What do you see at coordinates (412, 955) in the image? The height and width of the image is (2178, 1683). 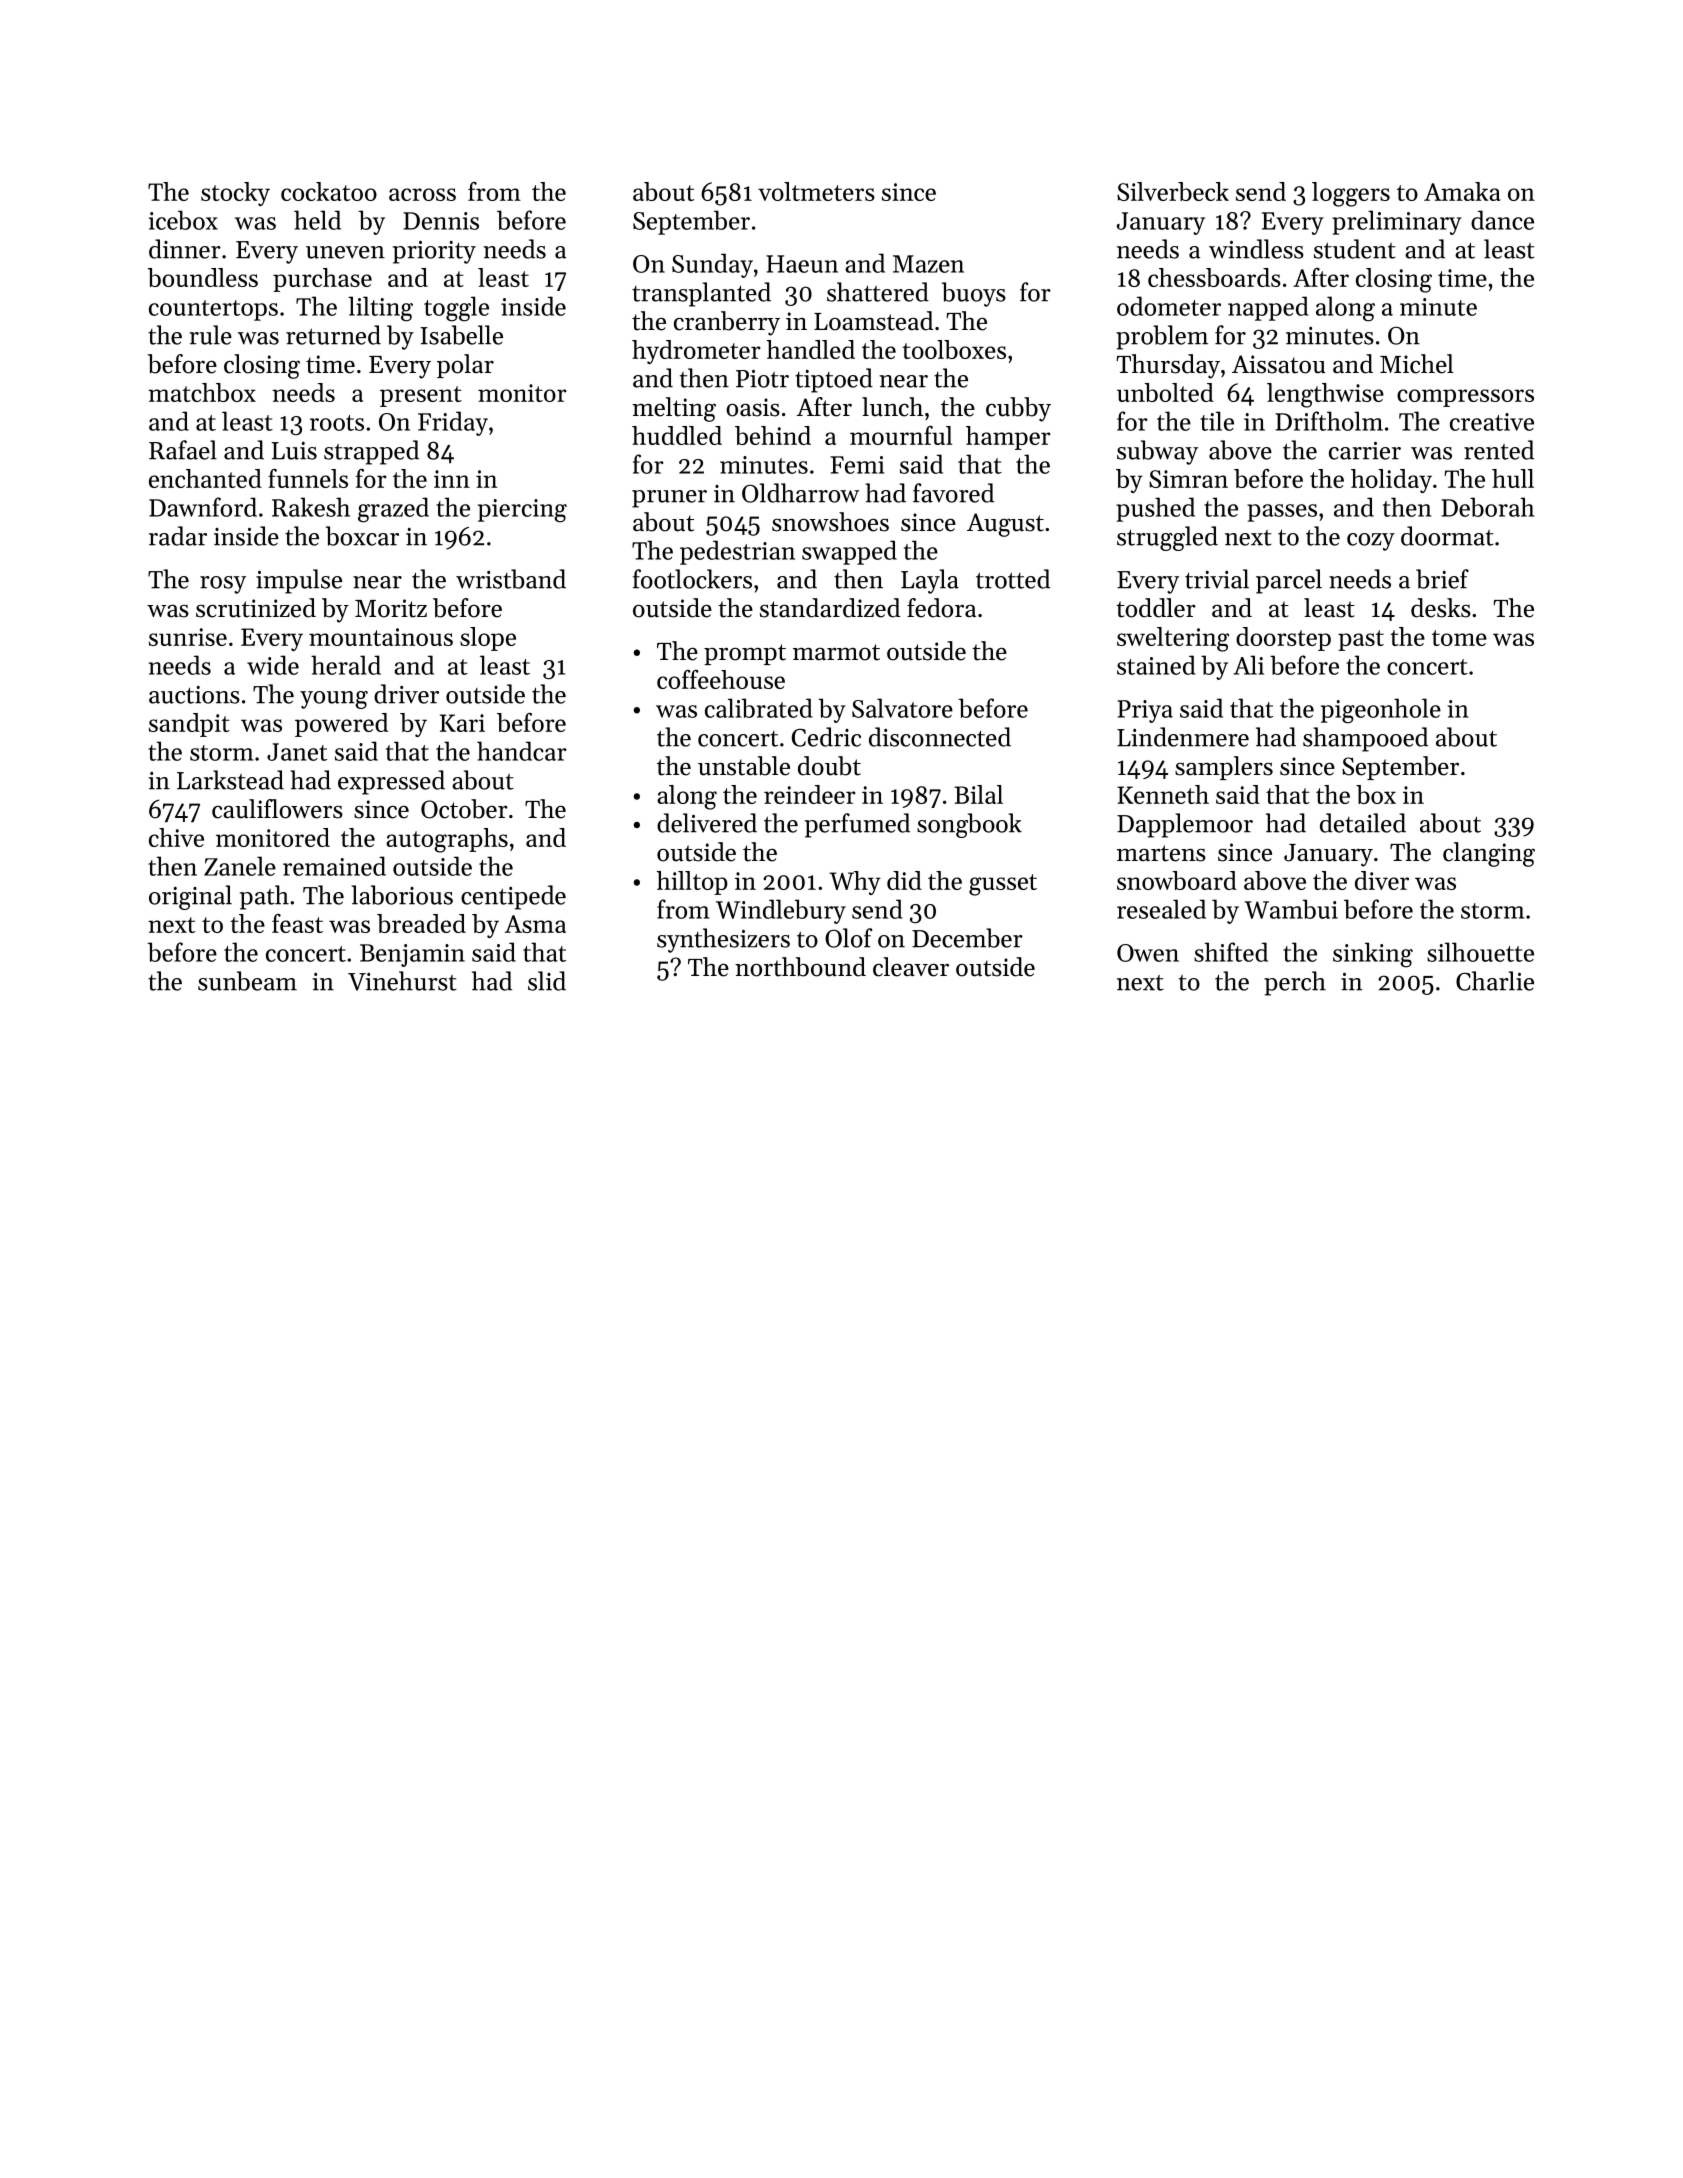 I see `Benjamin` at bounding box center [412, 955].
